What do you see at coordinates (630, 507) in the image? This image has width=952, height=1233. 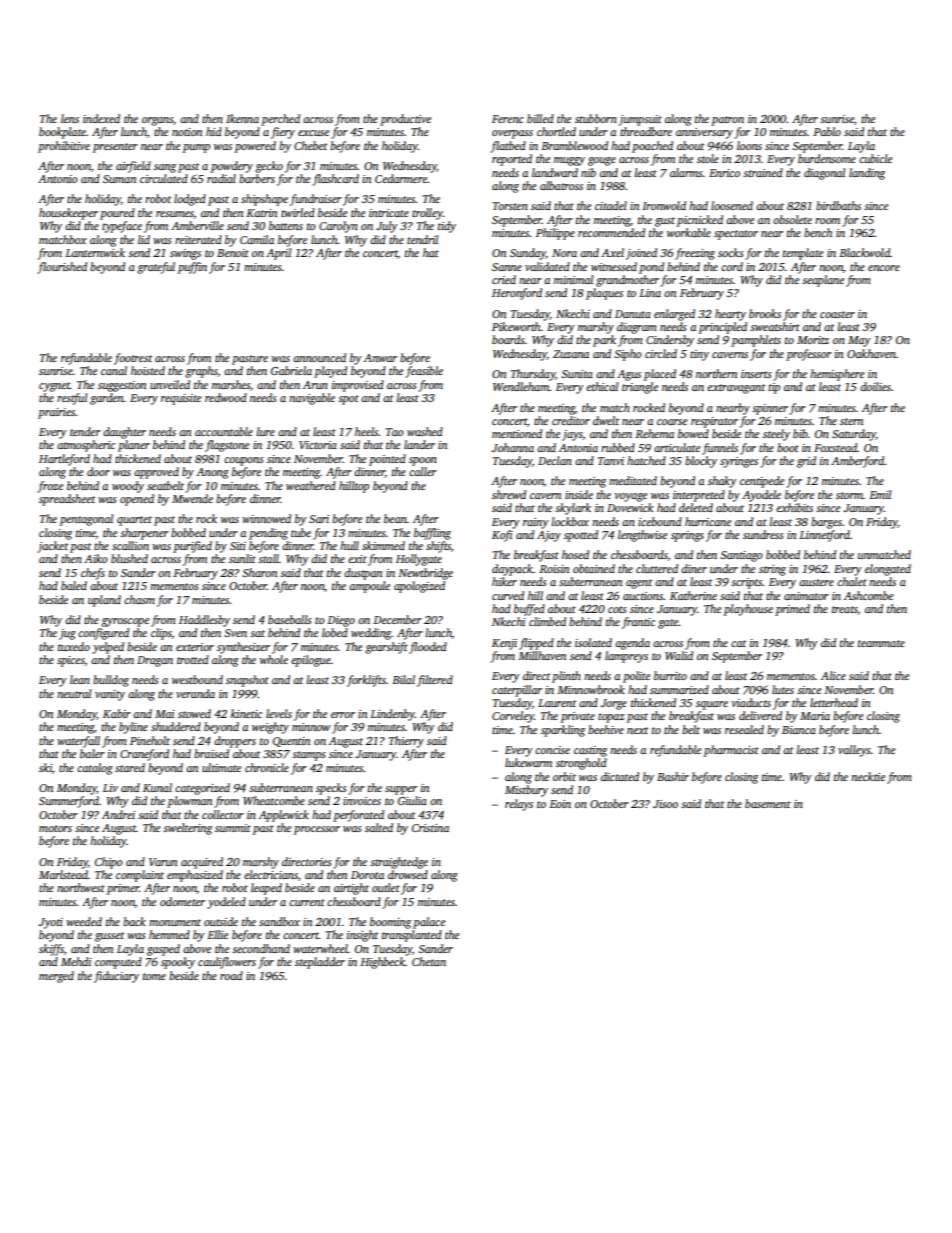 I see `Dovewick` at bounding box center [630, 507].
